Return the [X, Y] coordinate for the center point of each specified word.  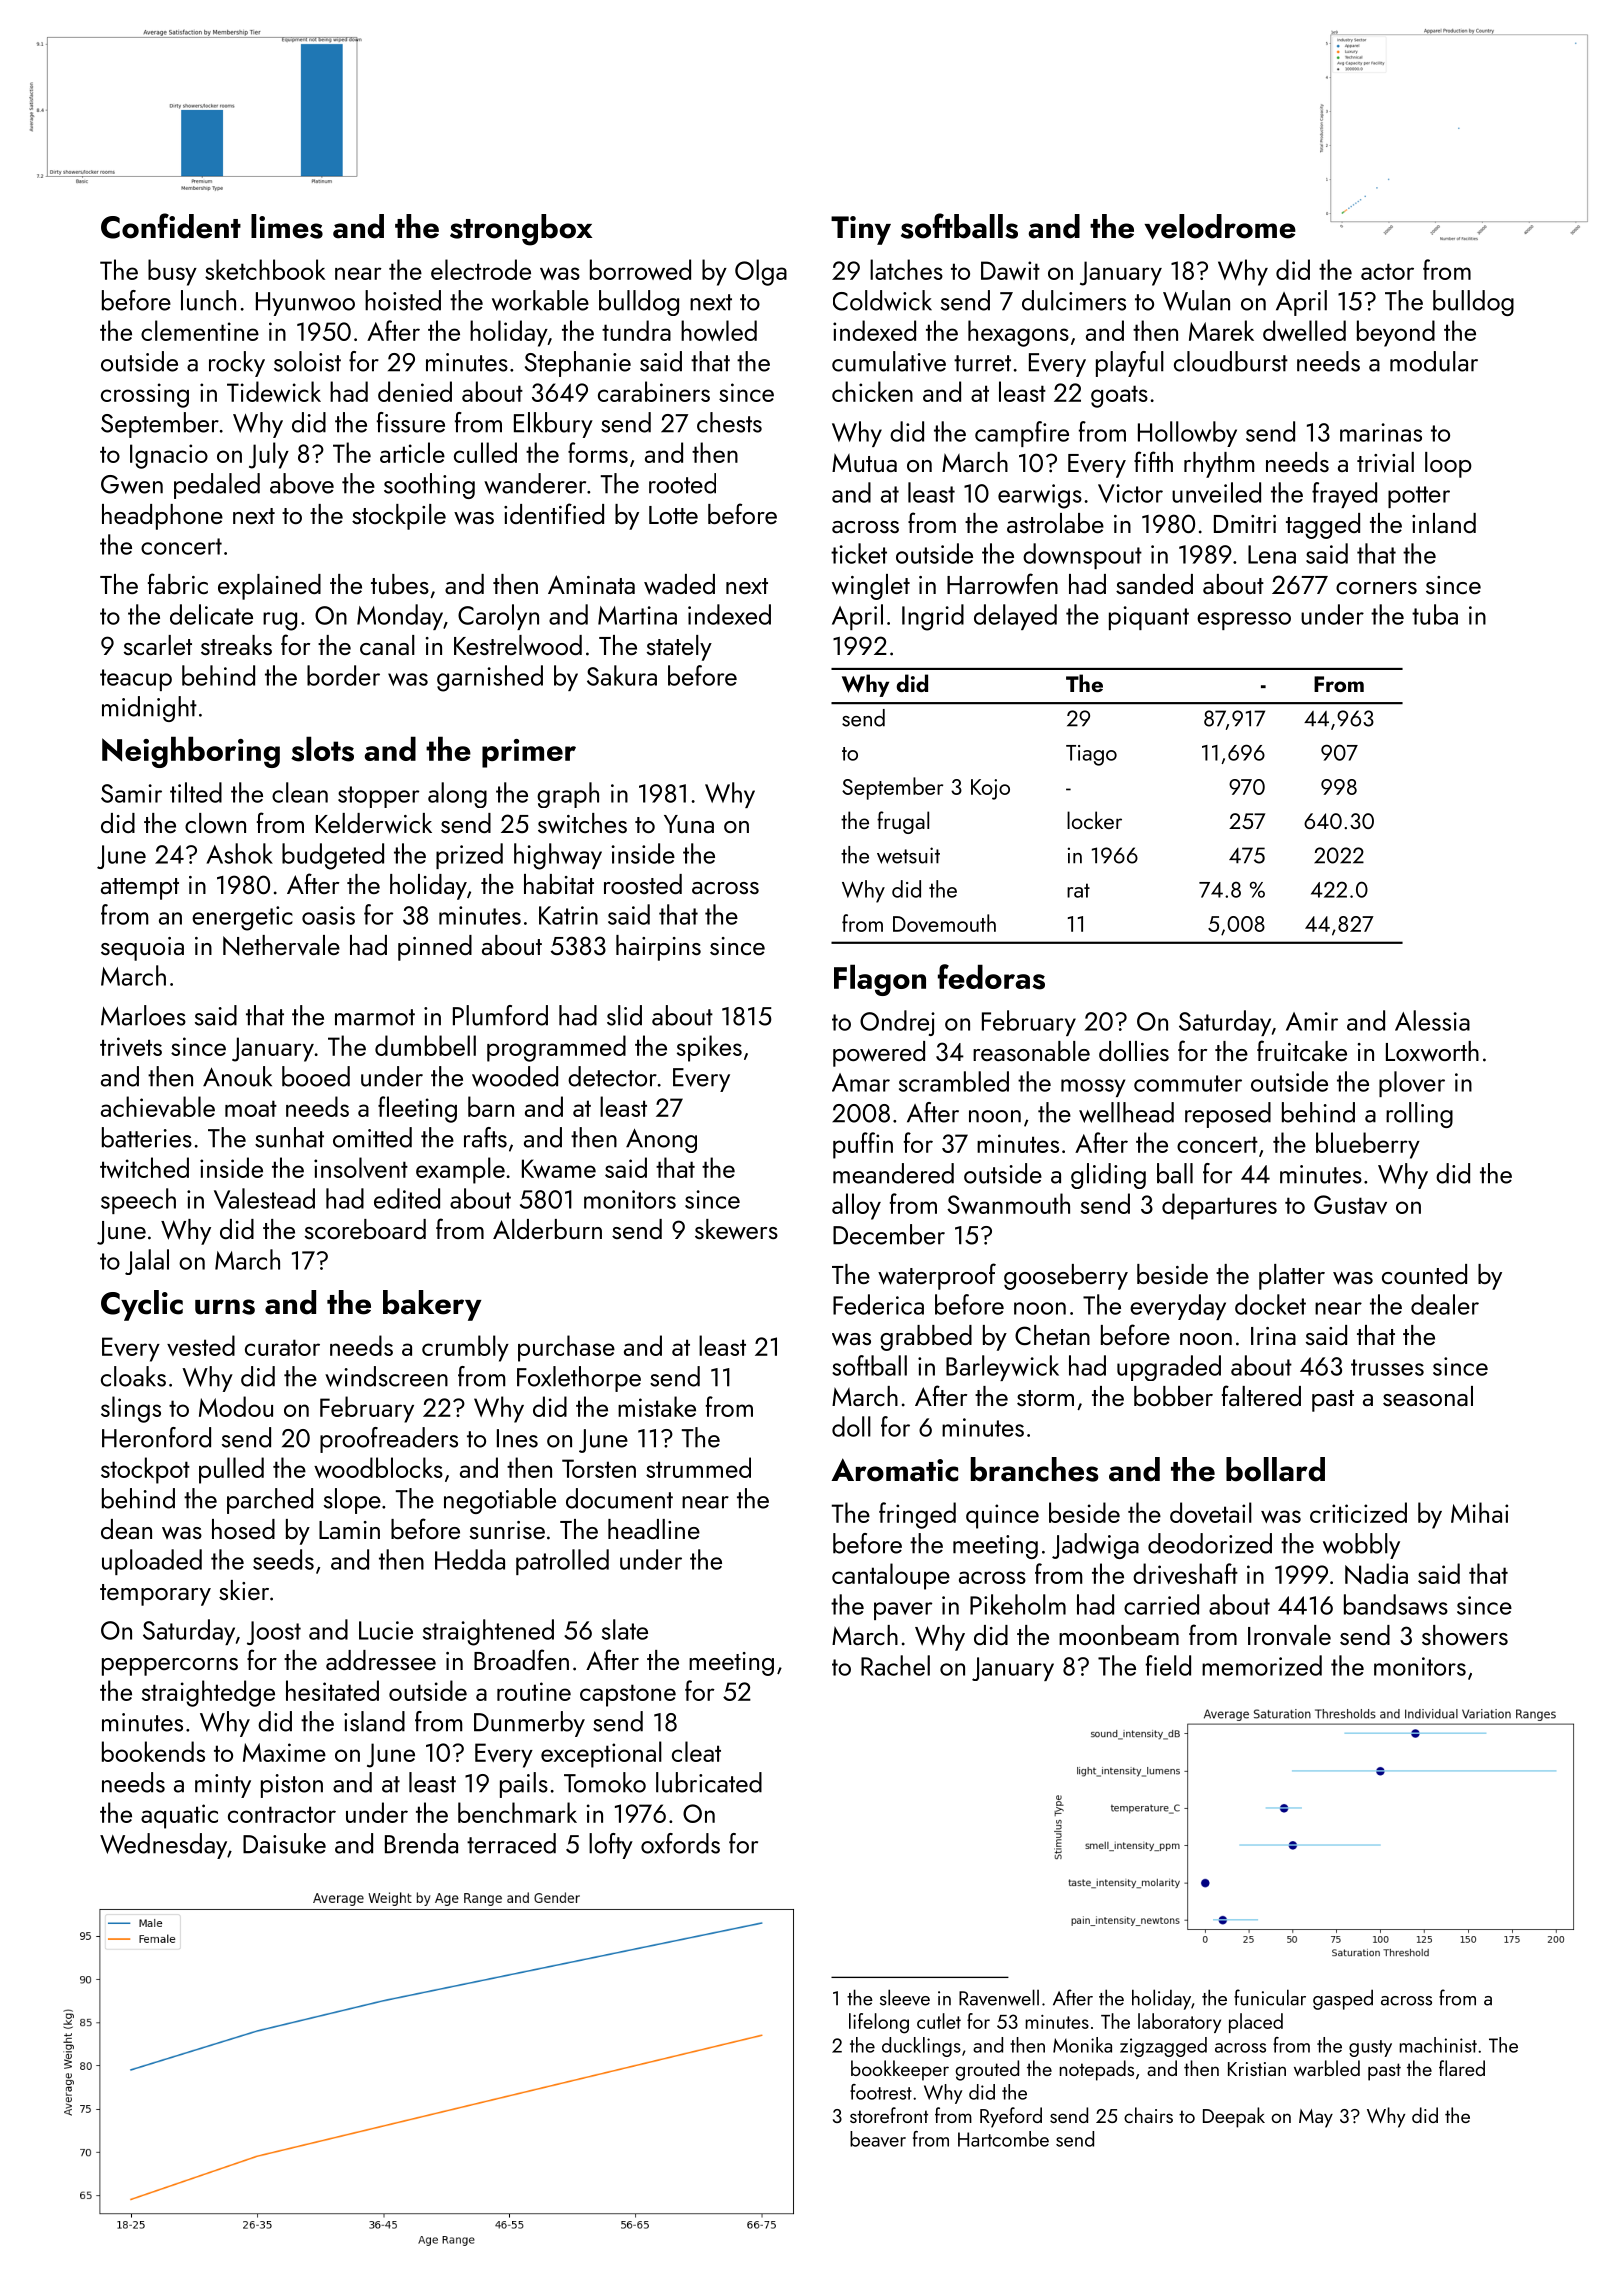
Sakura [622, 675]
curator [282, 1347]
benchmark [517, 1812]
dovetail [1211, 1512]
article [412, 452]
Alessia [1432, 1020]
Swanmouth [1008, 1203]
